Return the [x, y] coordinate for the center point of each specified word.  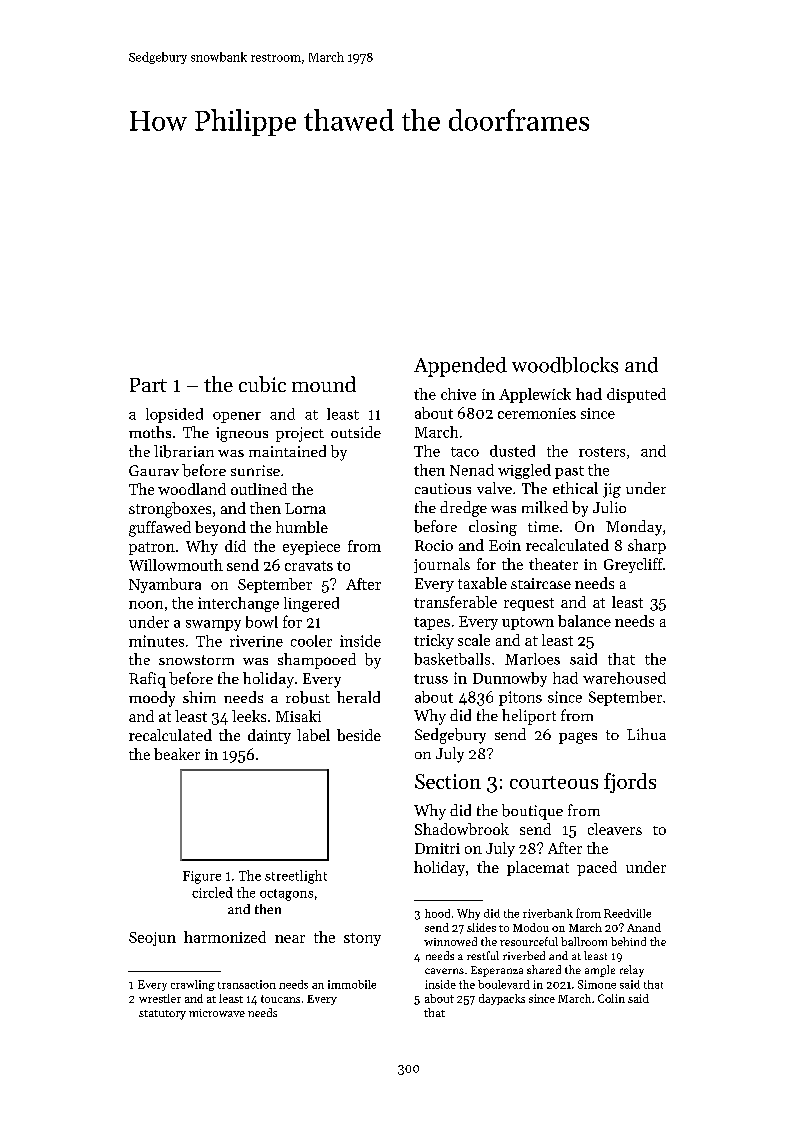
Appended [460, 367]
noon [146, 605]
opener [237, 417]
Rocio [434, 545]
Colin [611, 998]
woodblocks [565, 365]
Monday [634, 528]
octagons [286, 895]
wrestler [160, 998]
